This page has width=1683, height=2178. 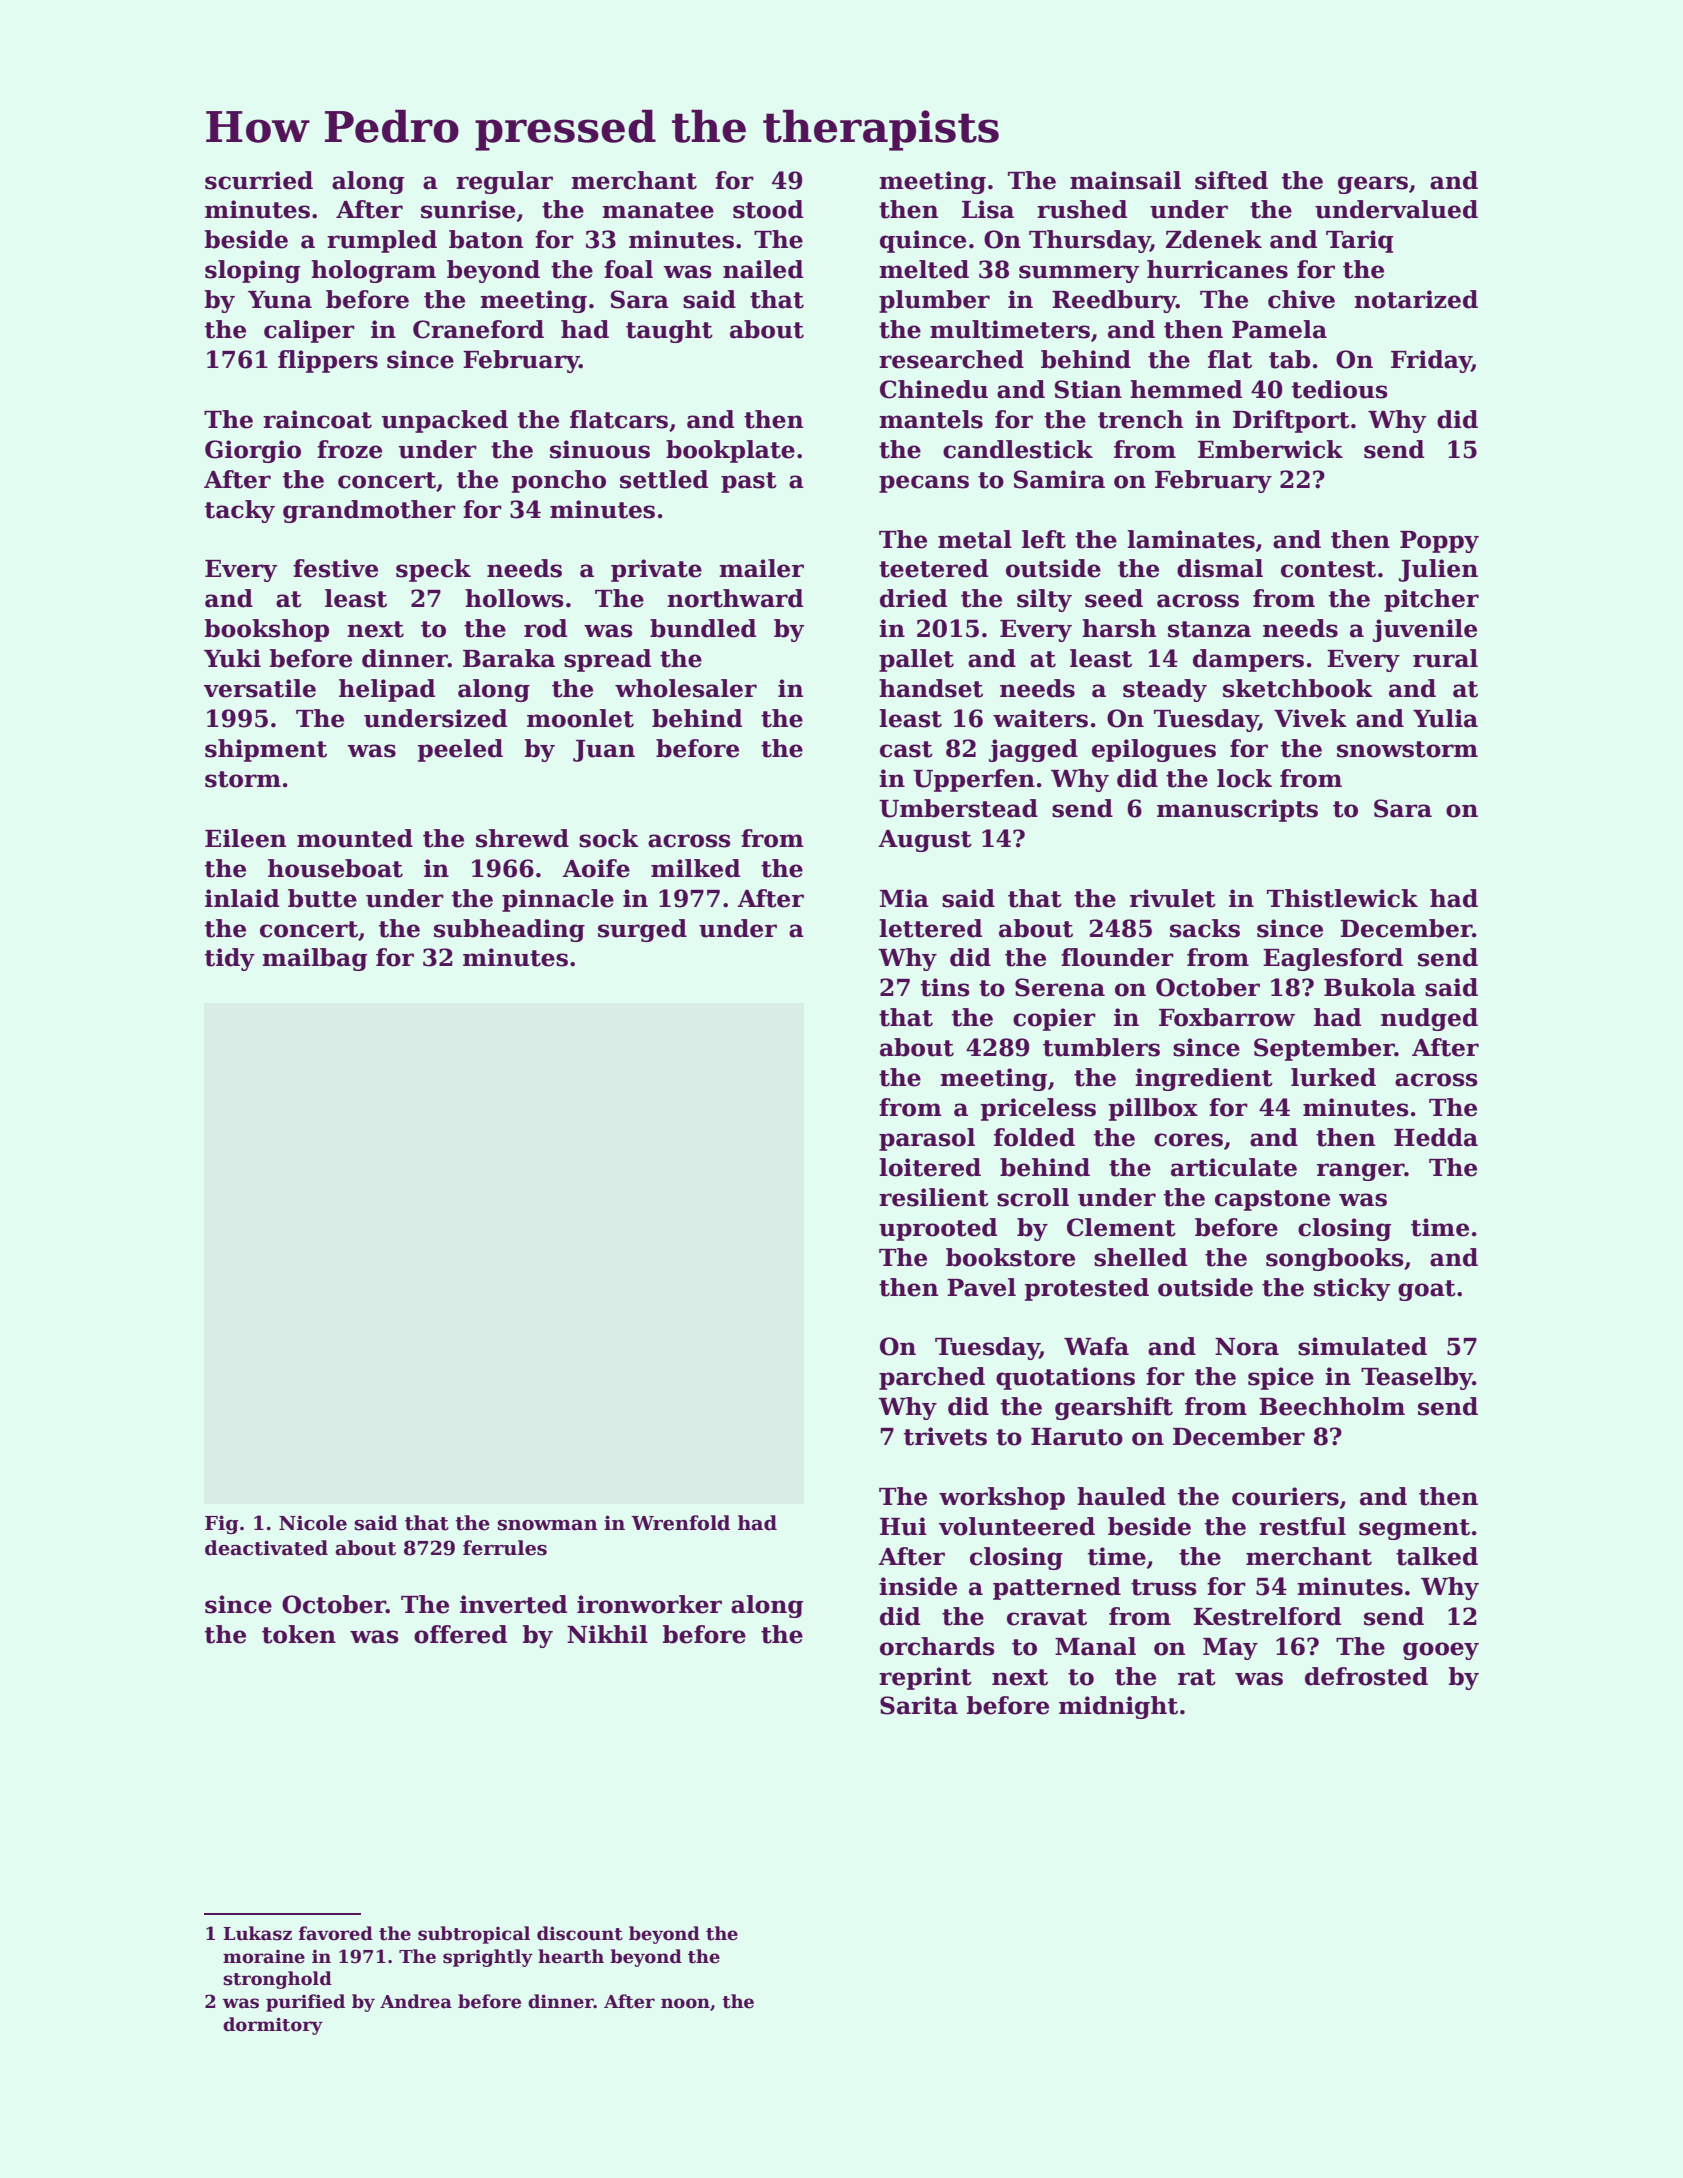 What do you see at coordinates (259, 180) in the page?
I see `scurried` at bounding box center [259, 180].
